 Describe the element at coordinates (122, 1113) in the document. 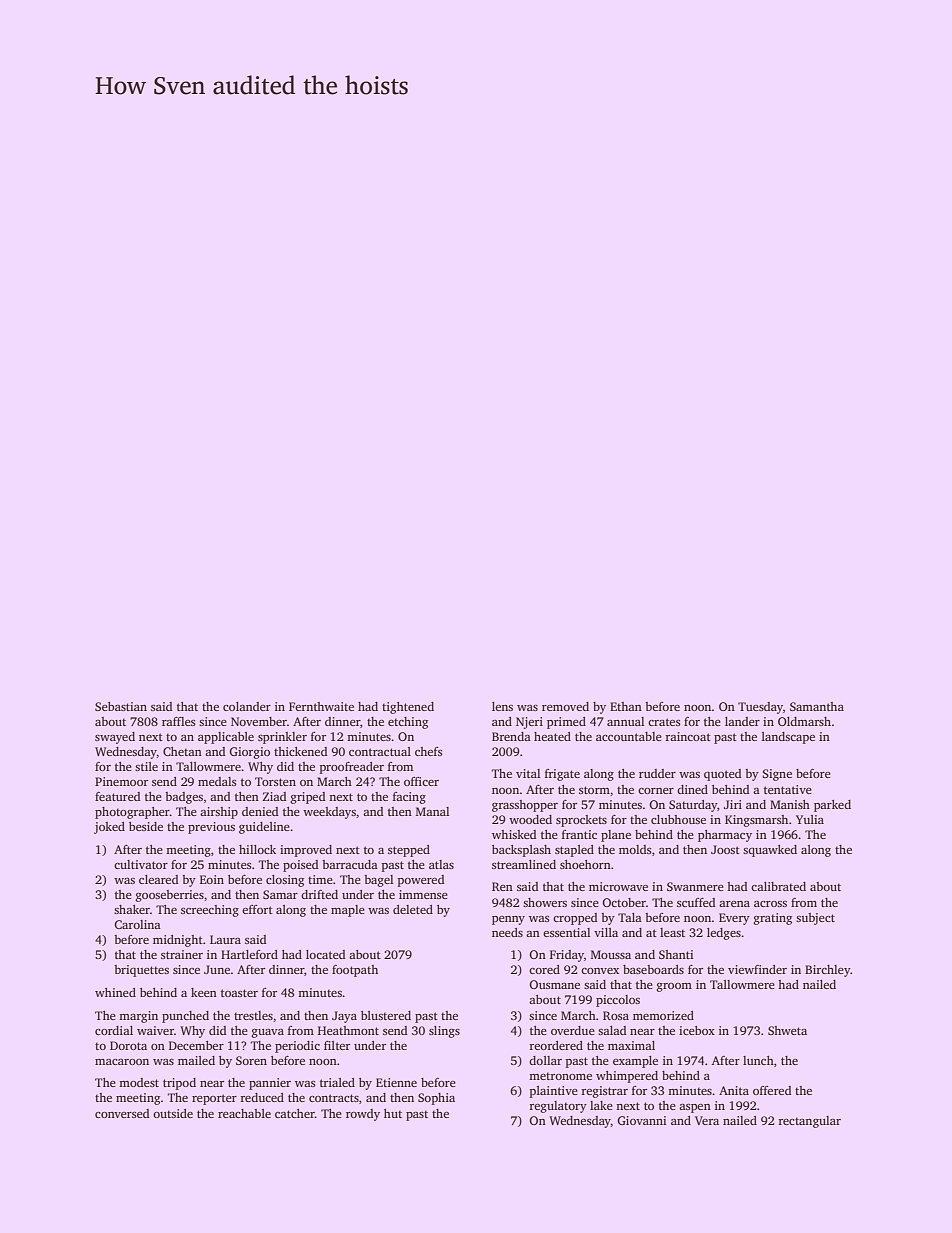

I see `conversed` at that location.
